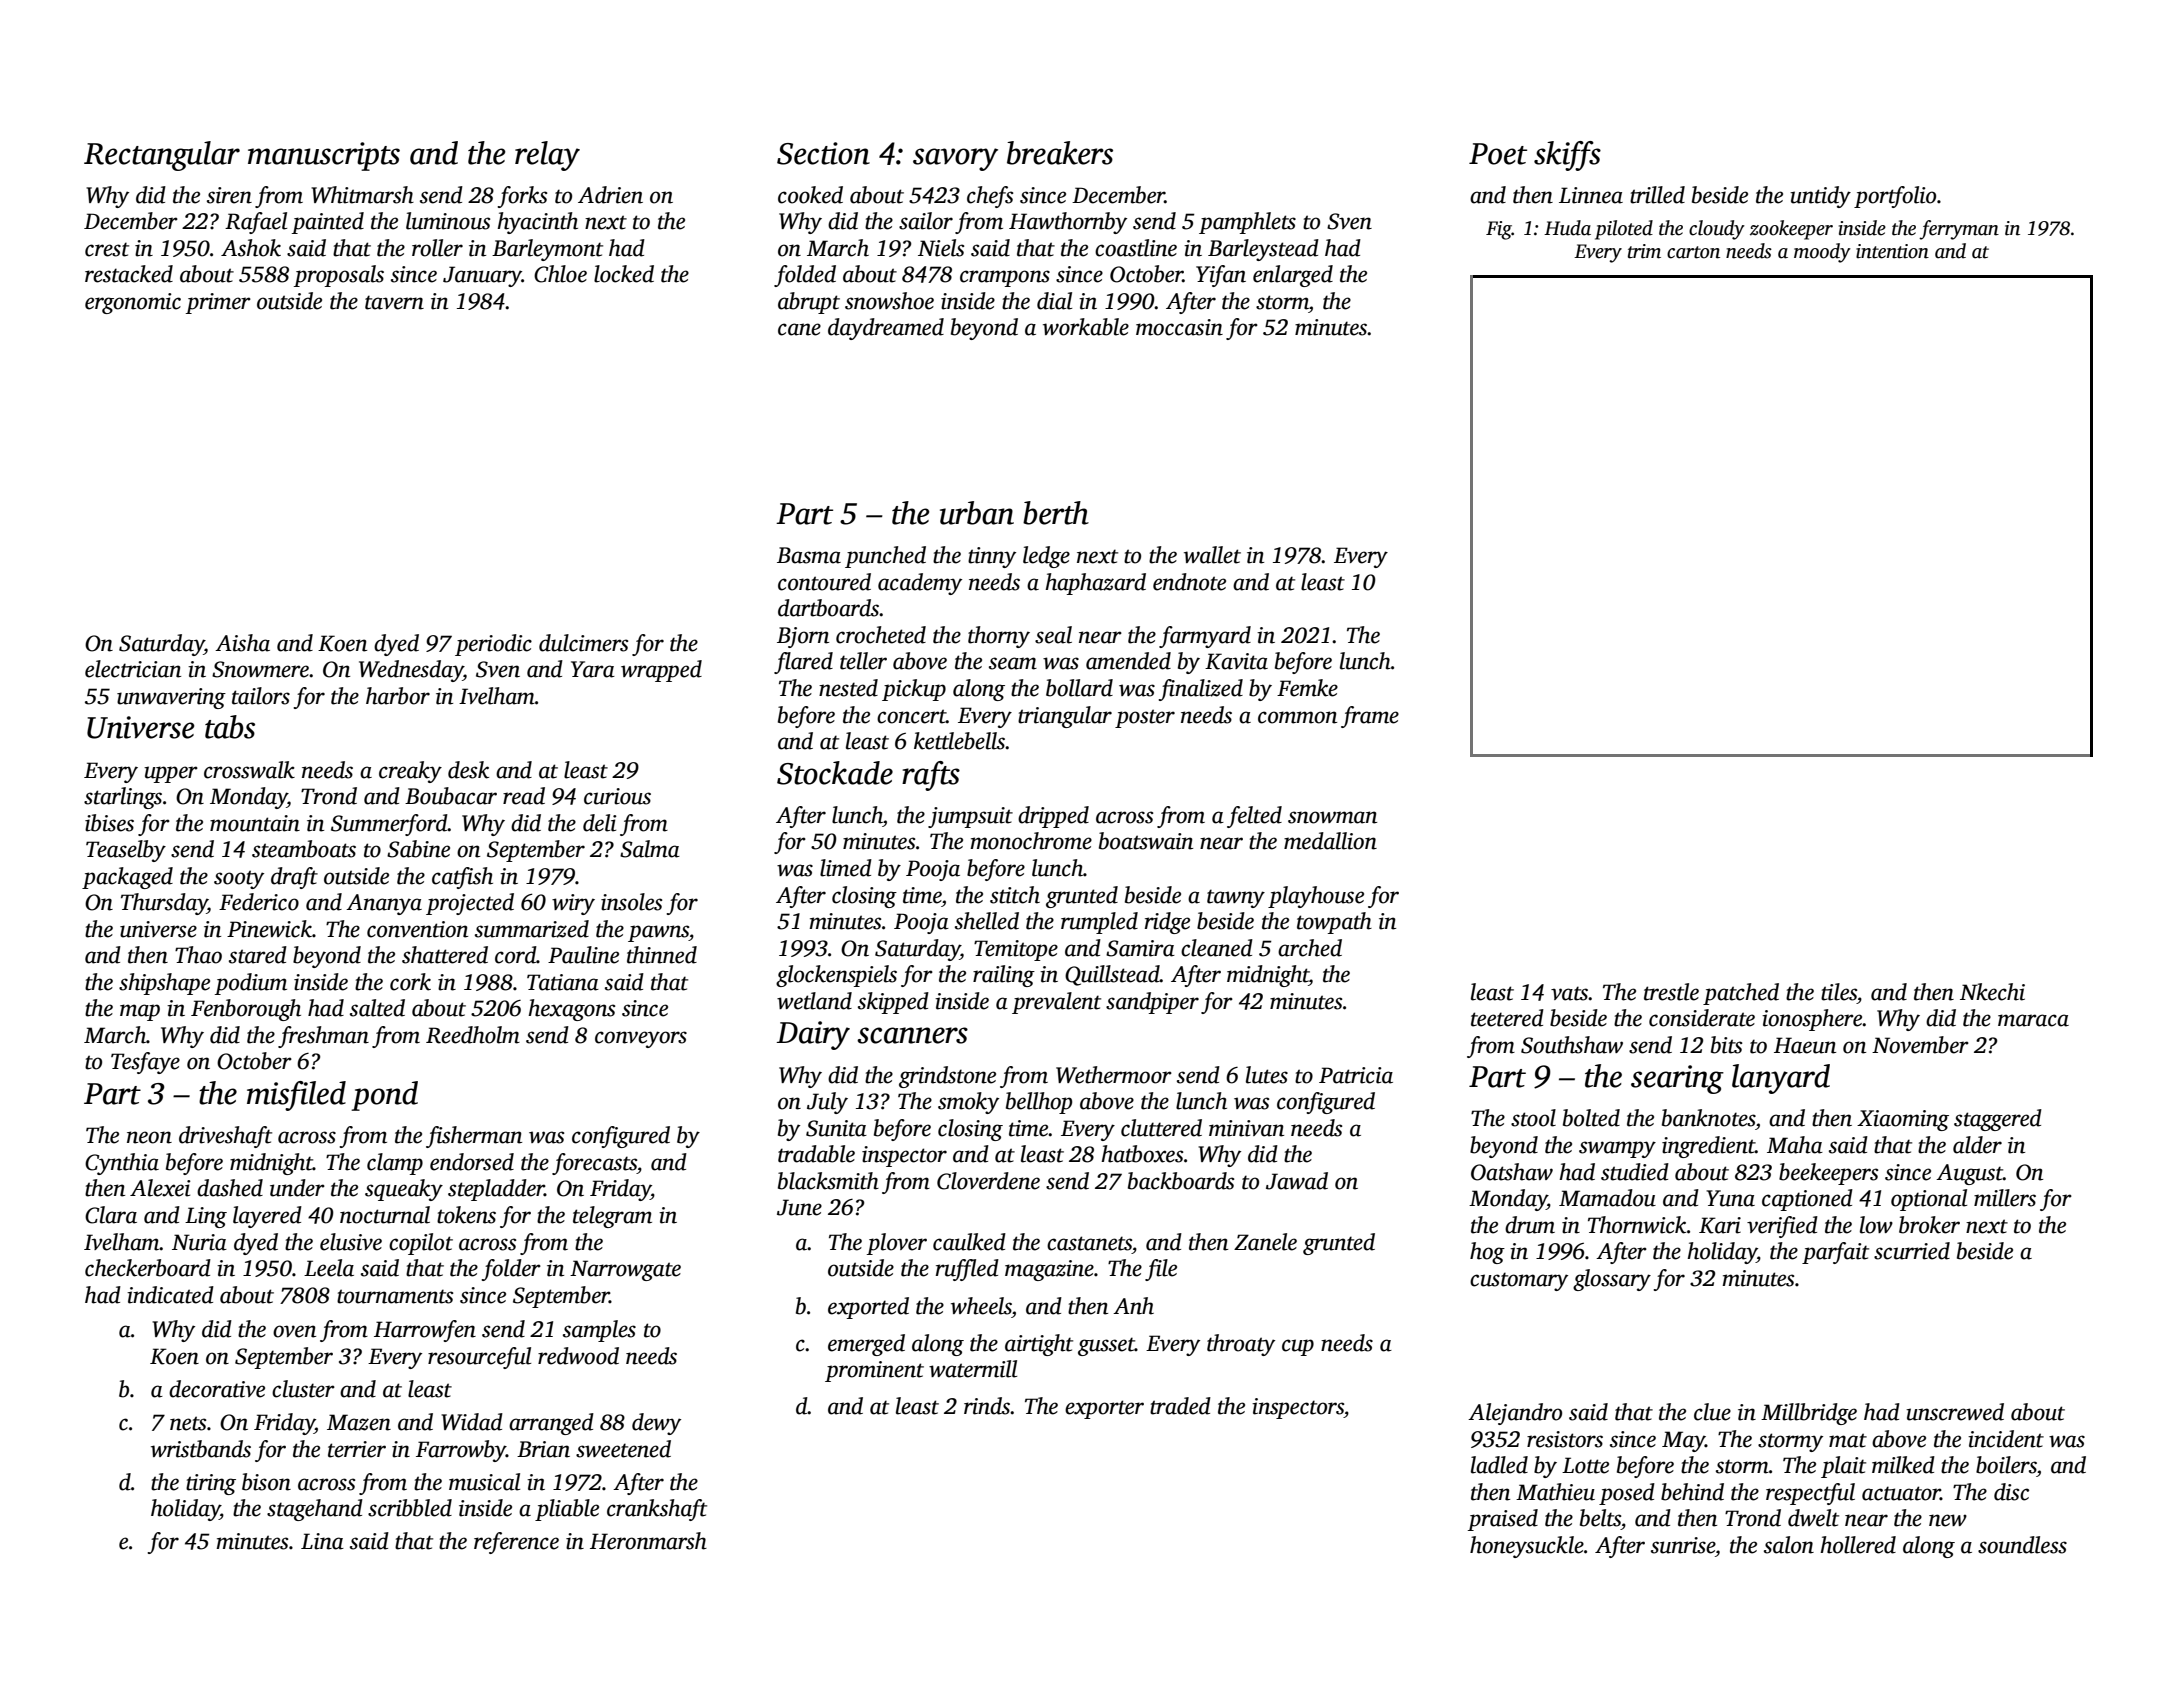  Describe the element at coordinates (1892, 251) in the image. I see `intention` at that location.
